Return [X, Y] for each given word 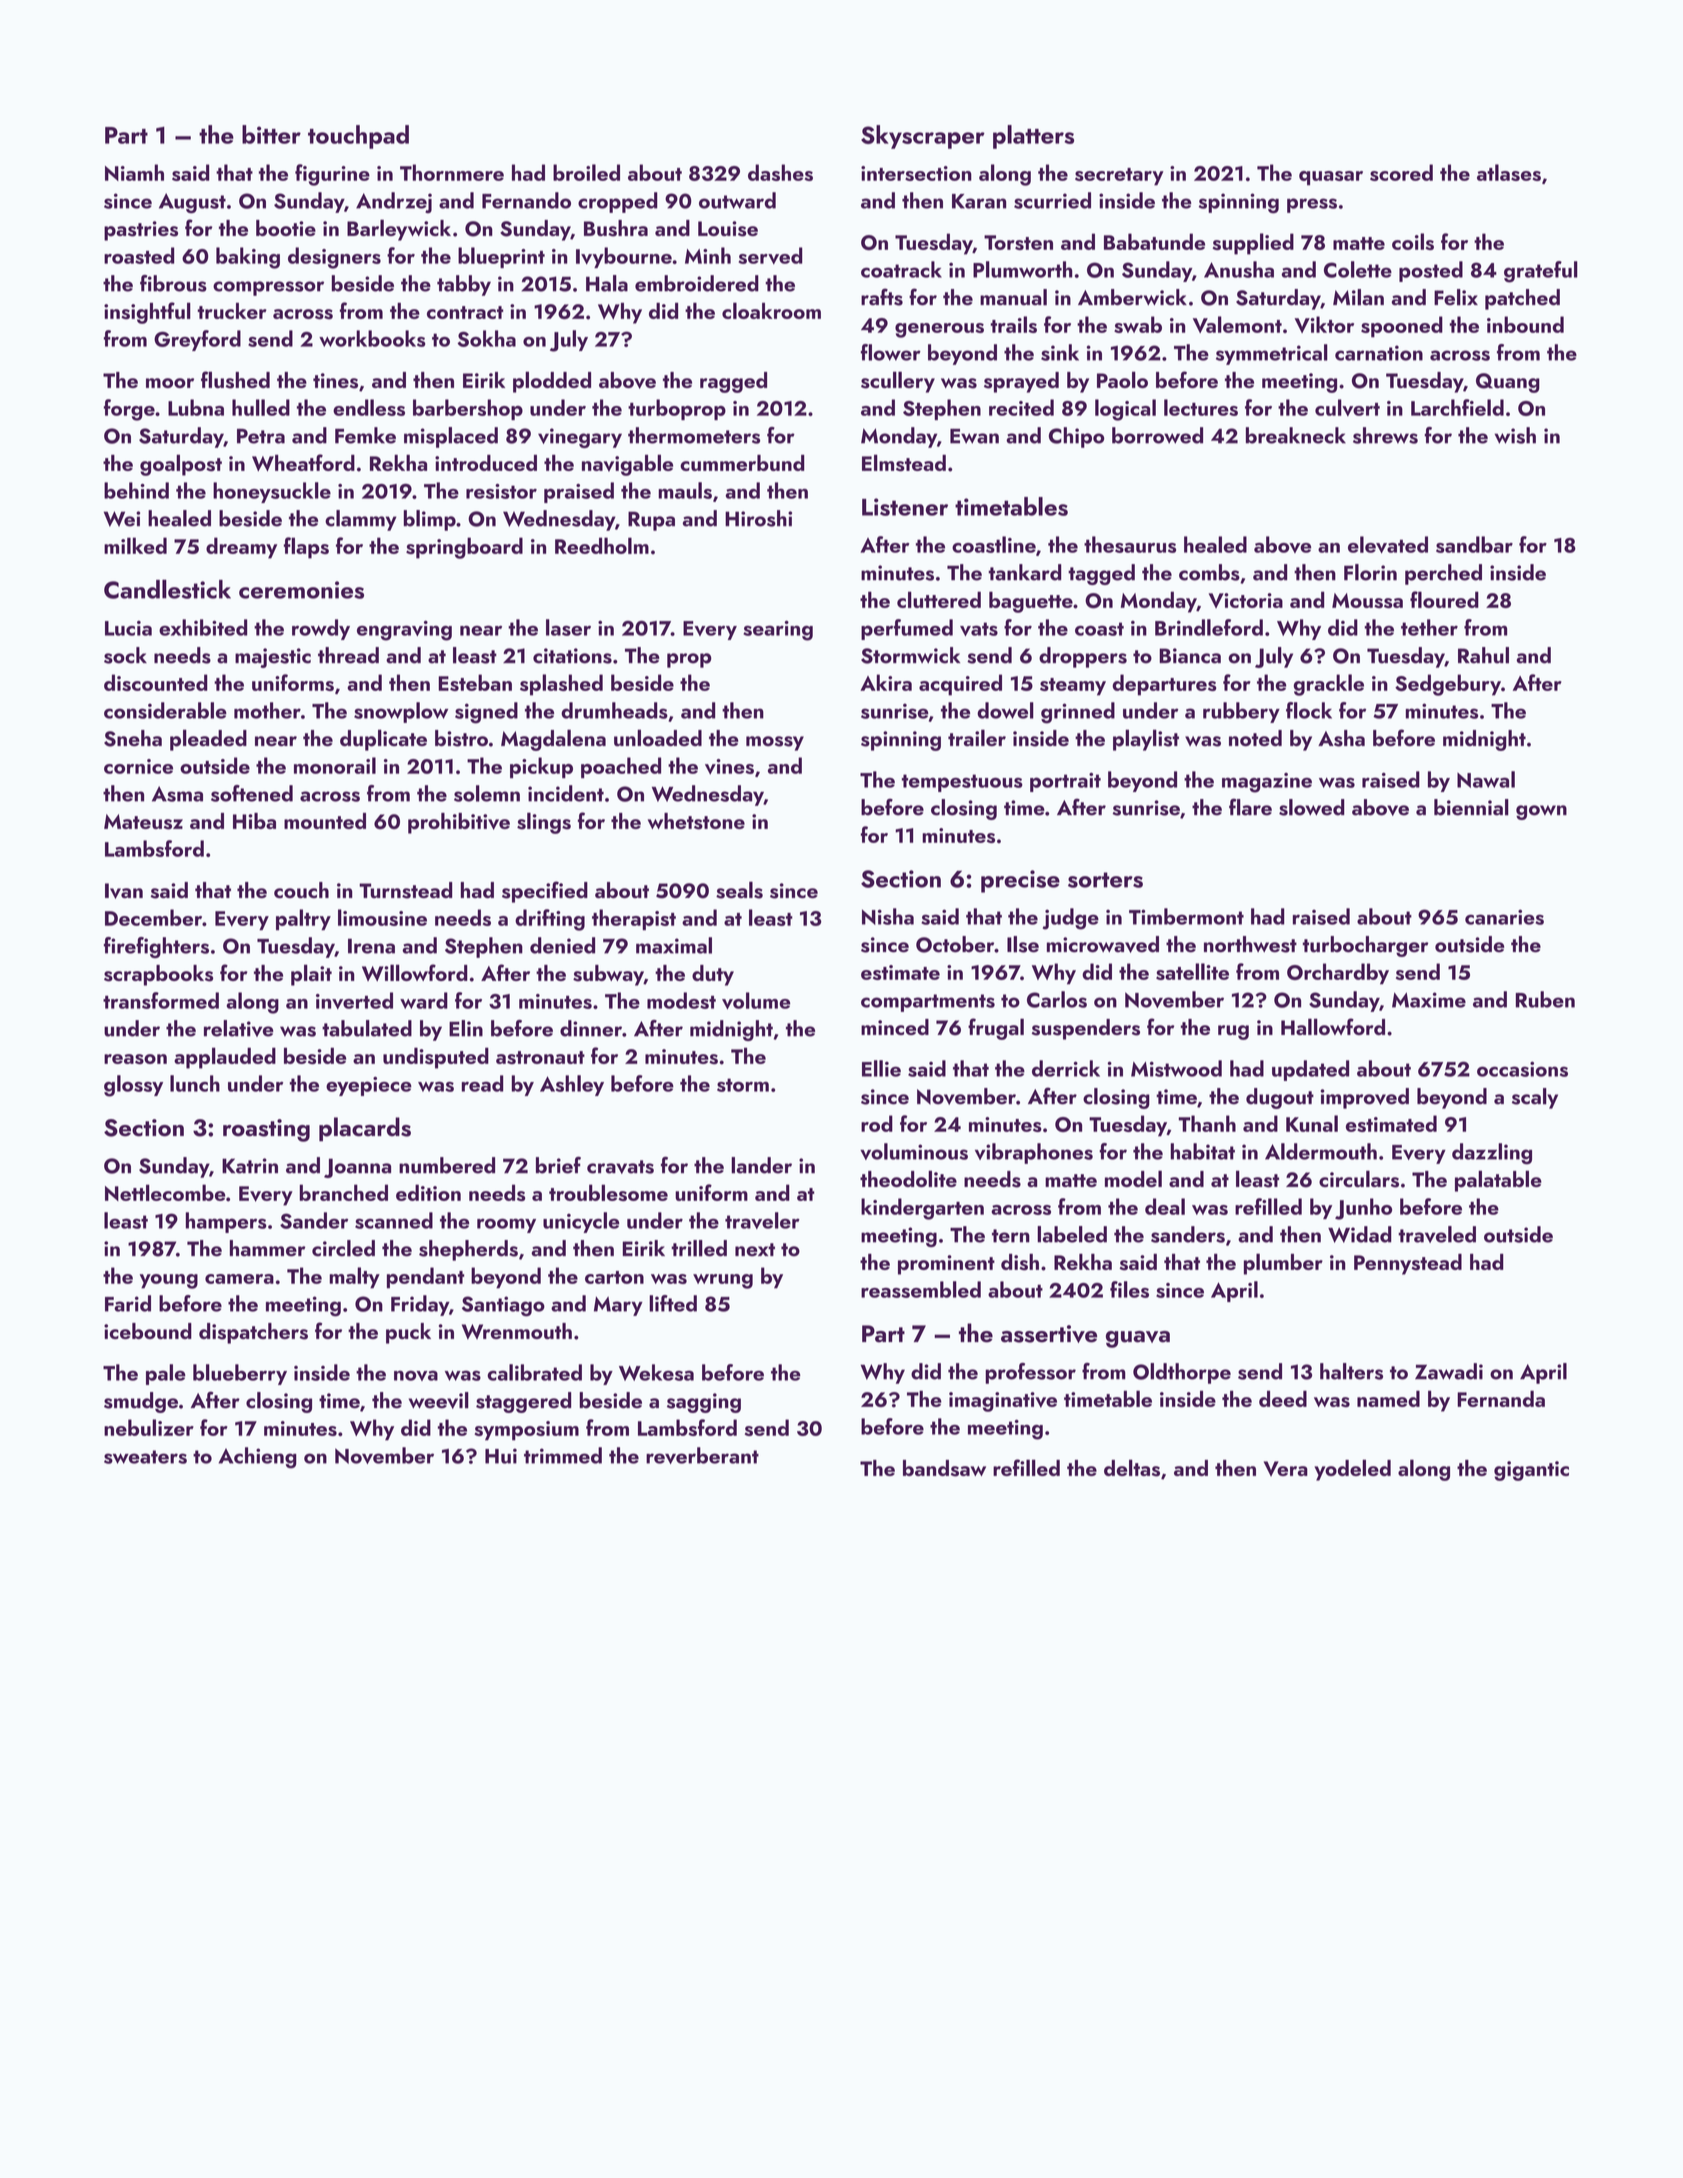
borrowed [1157, 435]
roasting [266, 1130]
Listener [905, 507]
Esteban [475, 682]
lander [761, 1165]
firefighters [156, 947]
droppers [1083, 657]
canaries [1504, 917]
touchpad [358, 137]
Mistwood [1176, 1068]
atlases [1509, 172]
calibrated [534, 1372]
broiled [586, 172]
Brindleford [1209, 627]
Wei [122, 519]
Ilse [1023, 944]
